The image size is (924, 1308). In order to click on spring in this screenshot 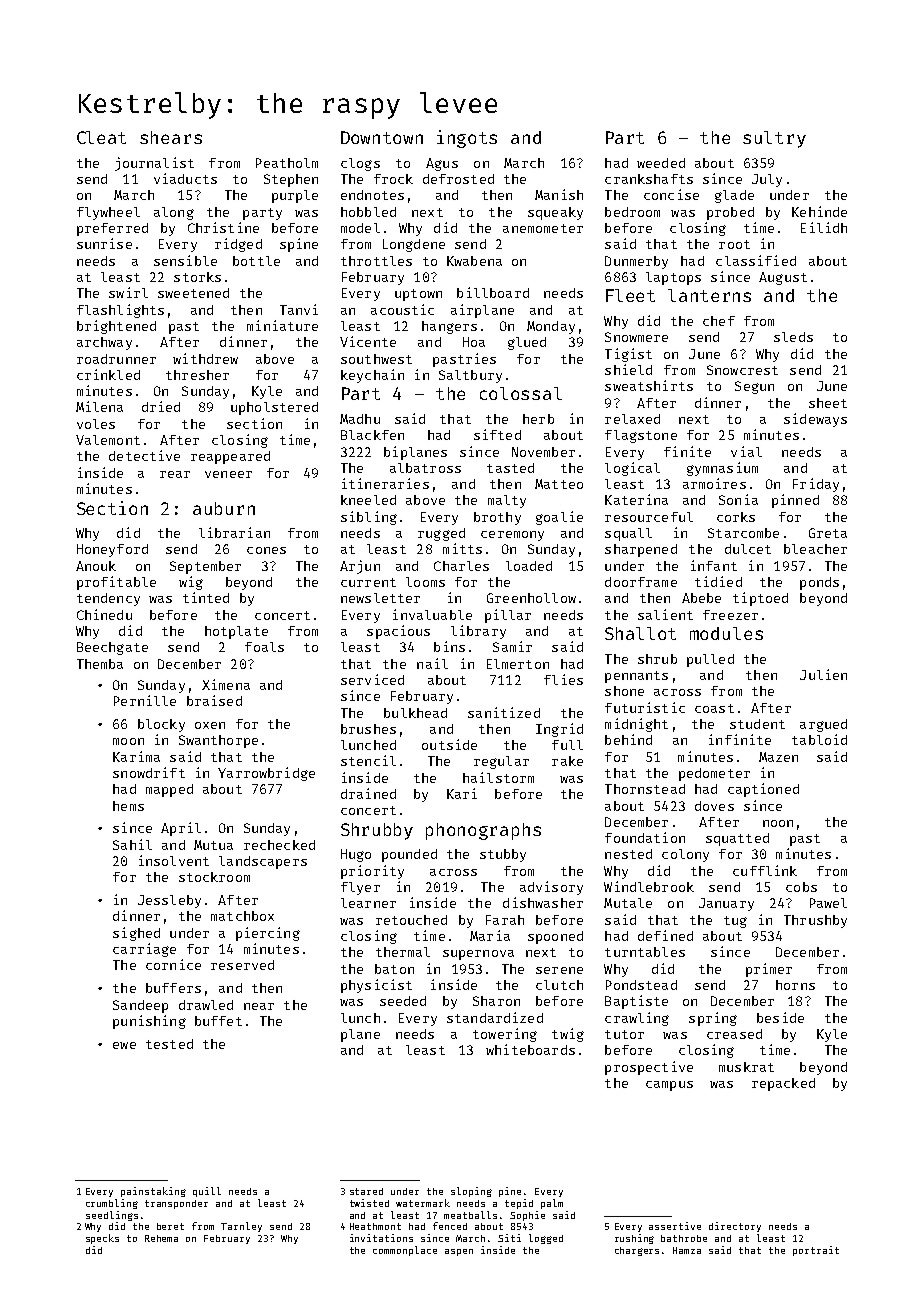, I will do `click(713, 1019)`.
